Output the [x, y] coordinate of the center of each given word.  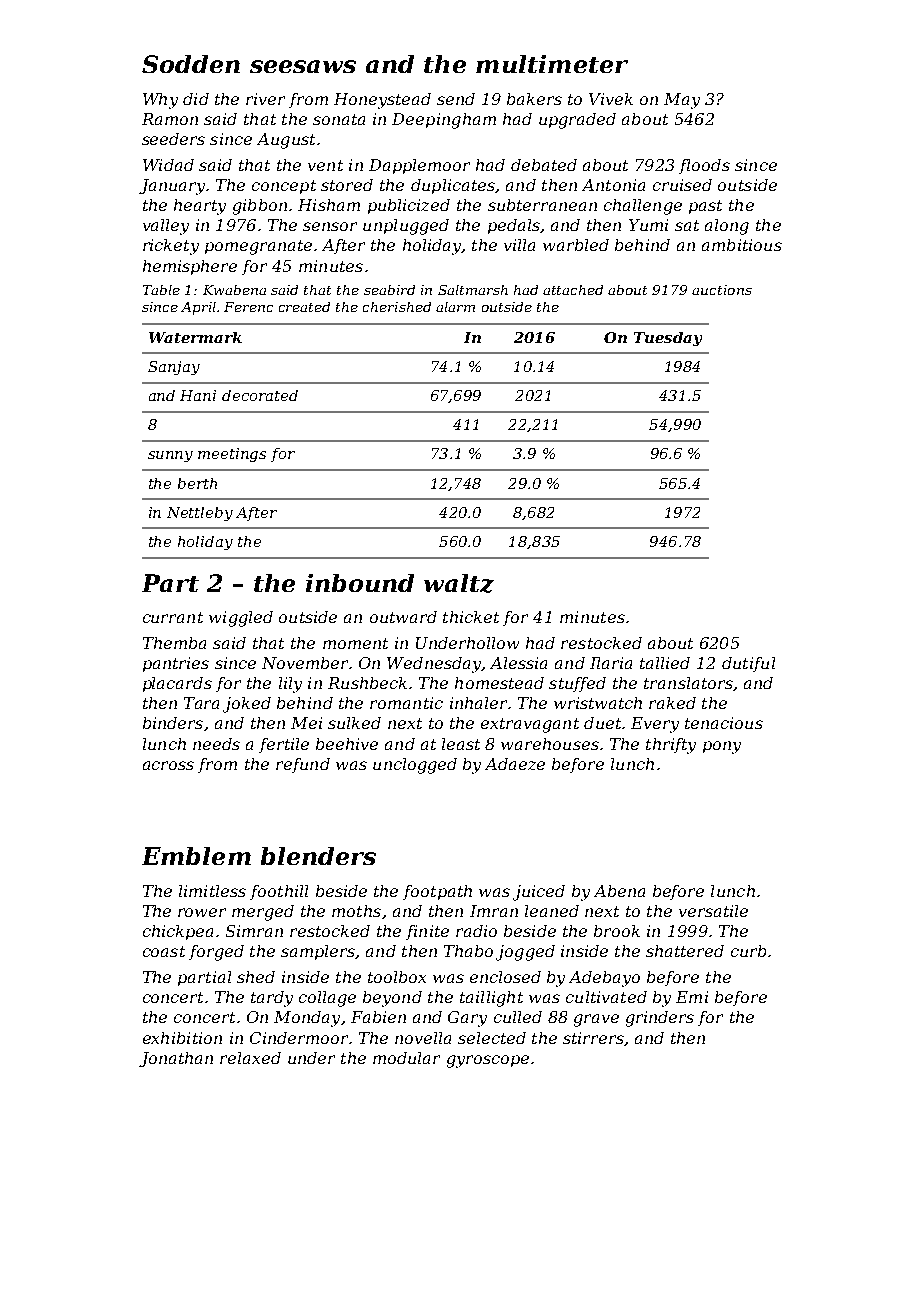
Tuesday [668, 339]
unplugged [406, 227]
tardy [272, 999]
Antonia [613, 185]
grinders [660, 1019]
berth [197, 483]
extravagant [530, 725]
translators [688, 683]
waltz [459, 583]
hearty [200, 207]
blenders [318, 856]
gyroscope [488, 1061]
